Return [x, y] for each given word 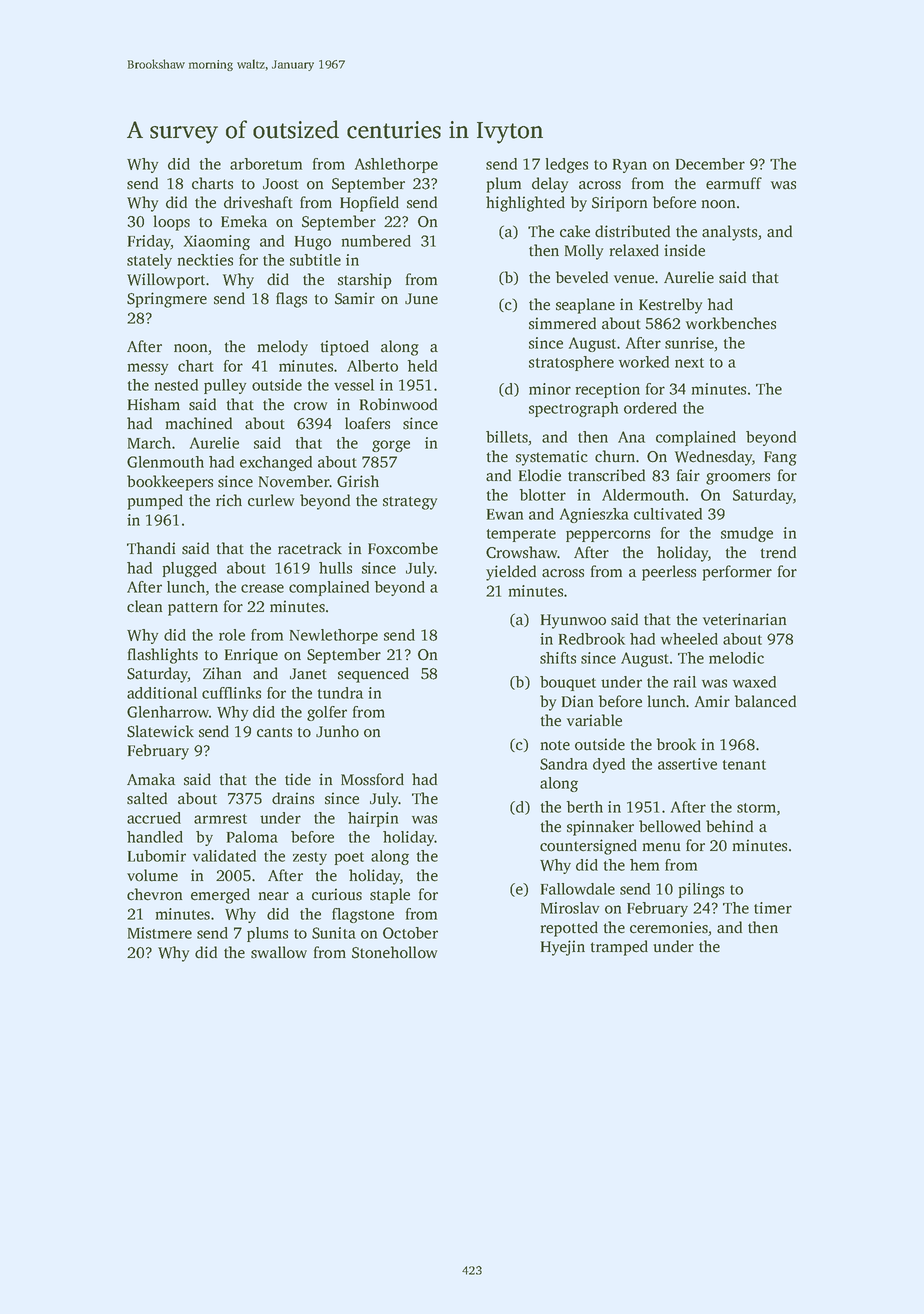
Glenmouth [165, 462]
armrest [220, 819]
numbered [376, 241]
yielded [511, 573]
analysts [729, 233]
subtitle [315, 260]
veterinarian [744, 619]
